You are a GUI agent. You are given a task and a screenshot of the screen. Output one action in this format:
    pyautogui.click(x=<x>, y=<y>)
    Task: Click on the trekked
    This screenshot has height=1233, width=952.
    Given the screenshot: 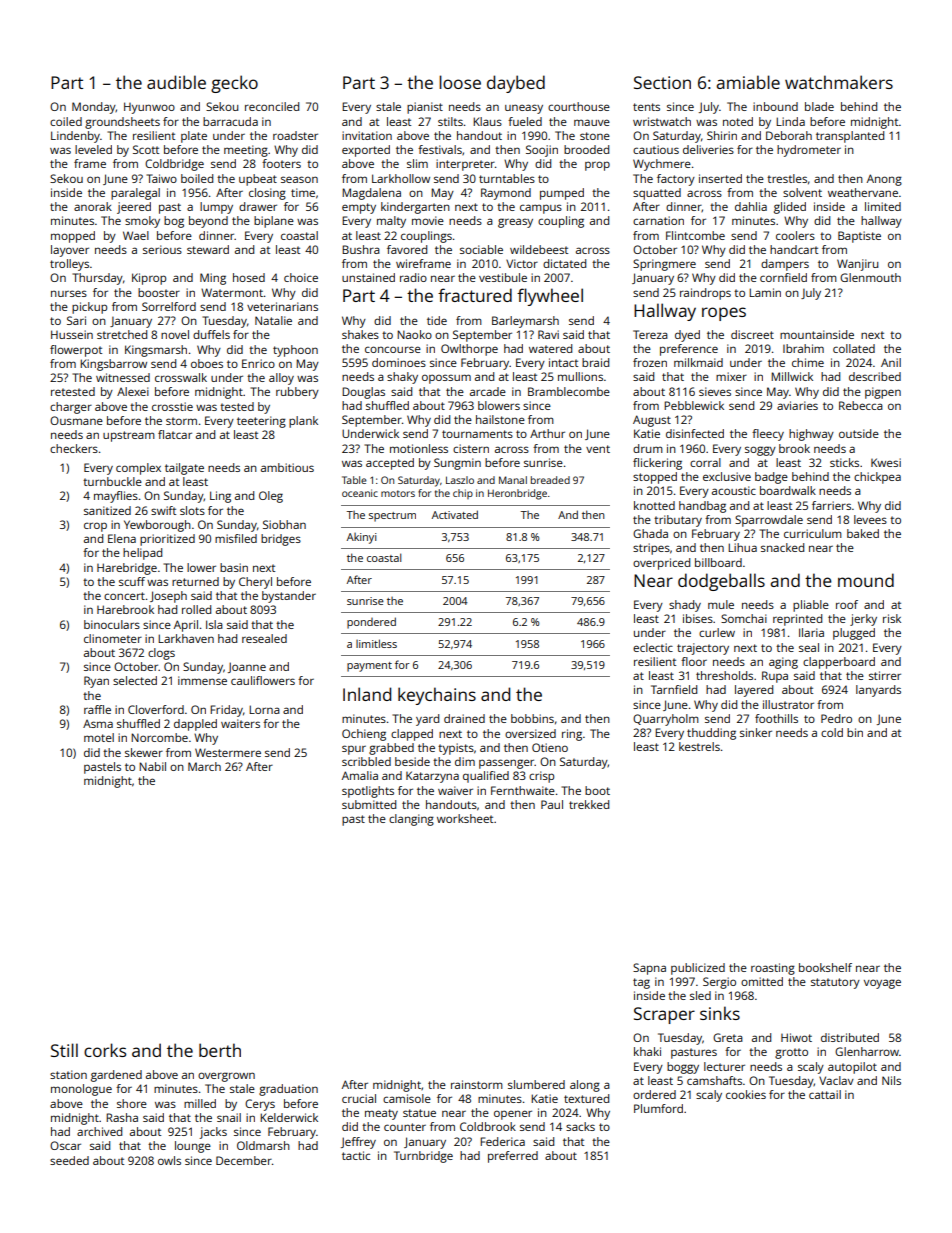 What is the action you would take?
    pyautogui.click(x=589, y=804)
